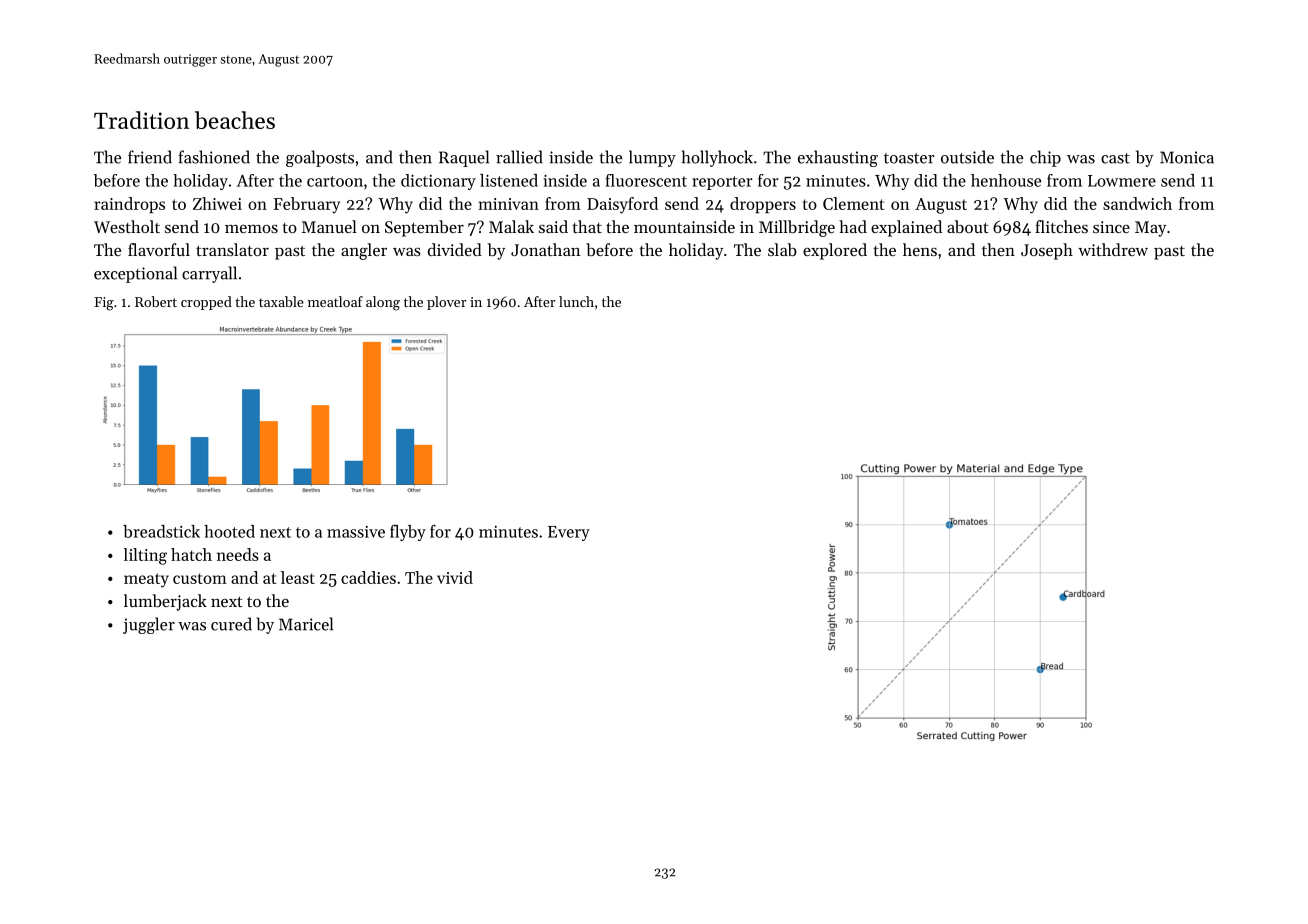  Describe the element at coordinates (569, 533) in the image. I see `Every` at that location.
